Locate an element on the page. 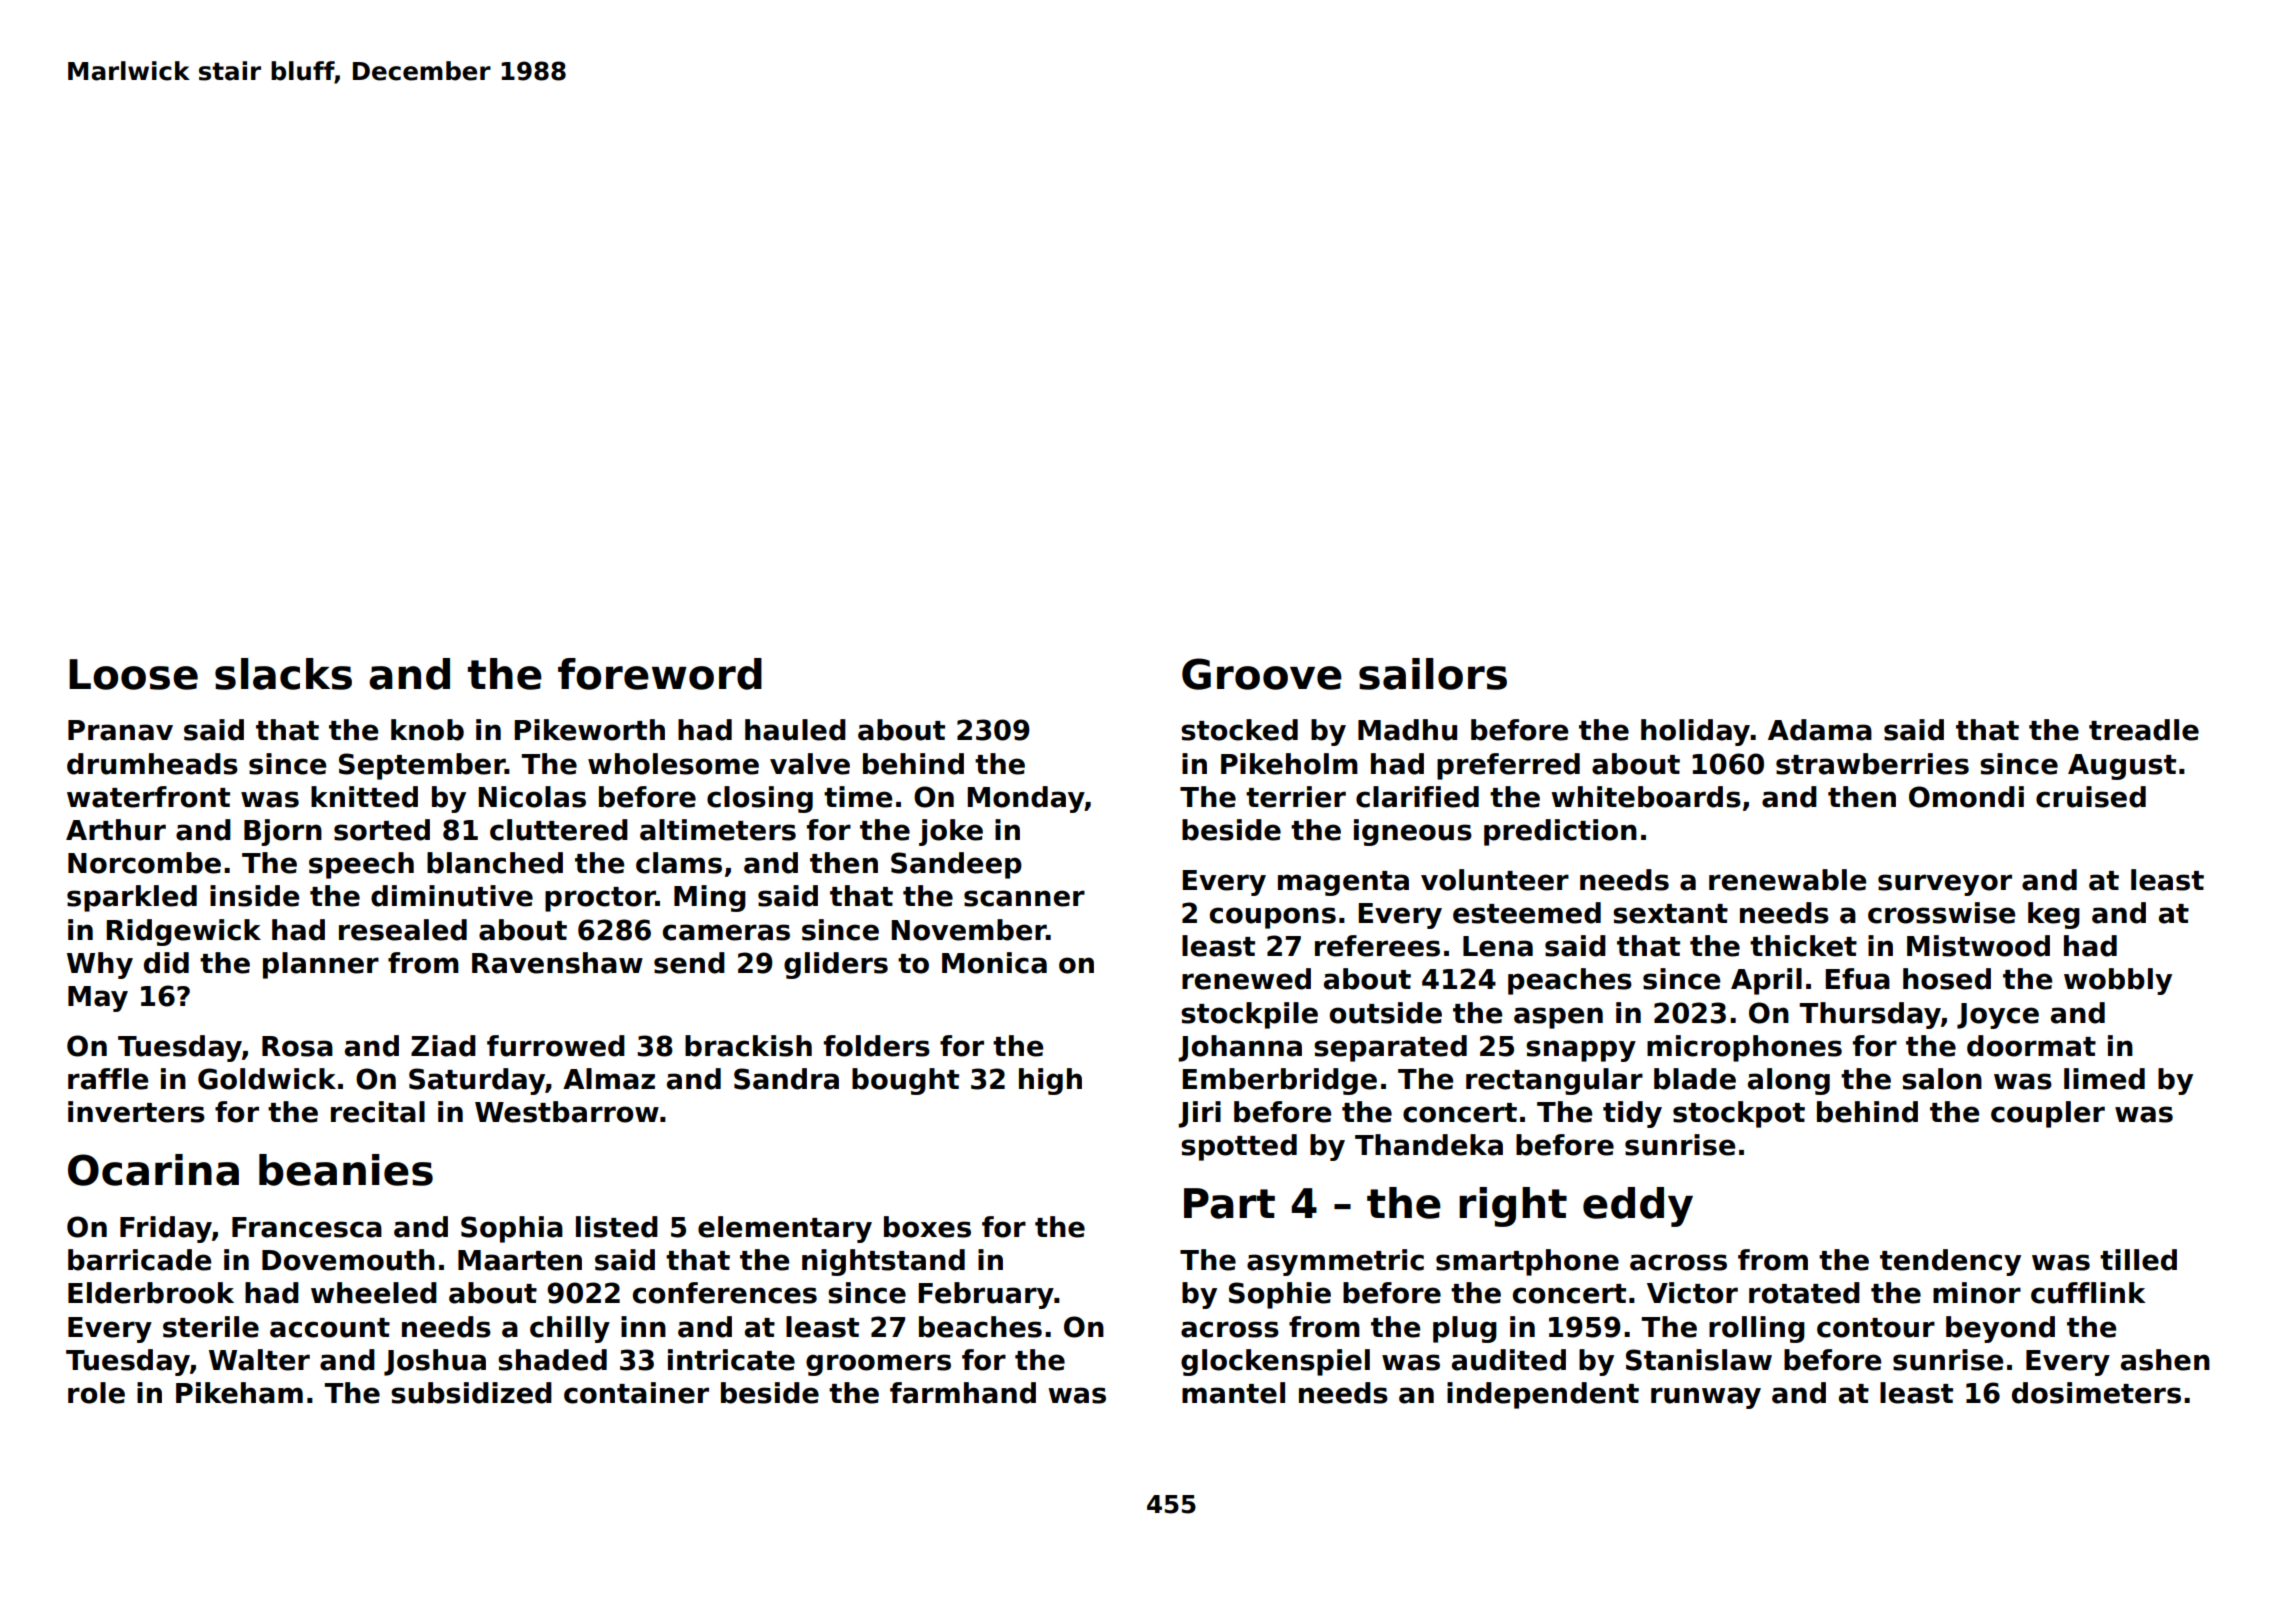  Adama is located at coordinates (1820, 730).
